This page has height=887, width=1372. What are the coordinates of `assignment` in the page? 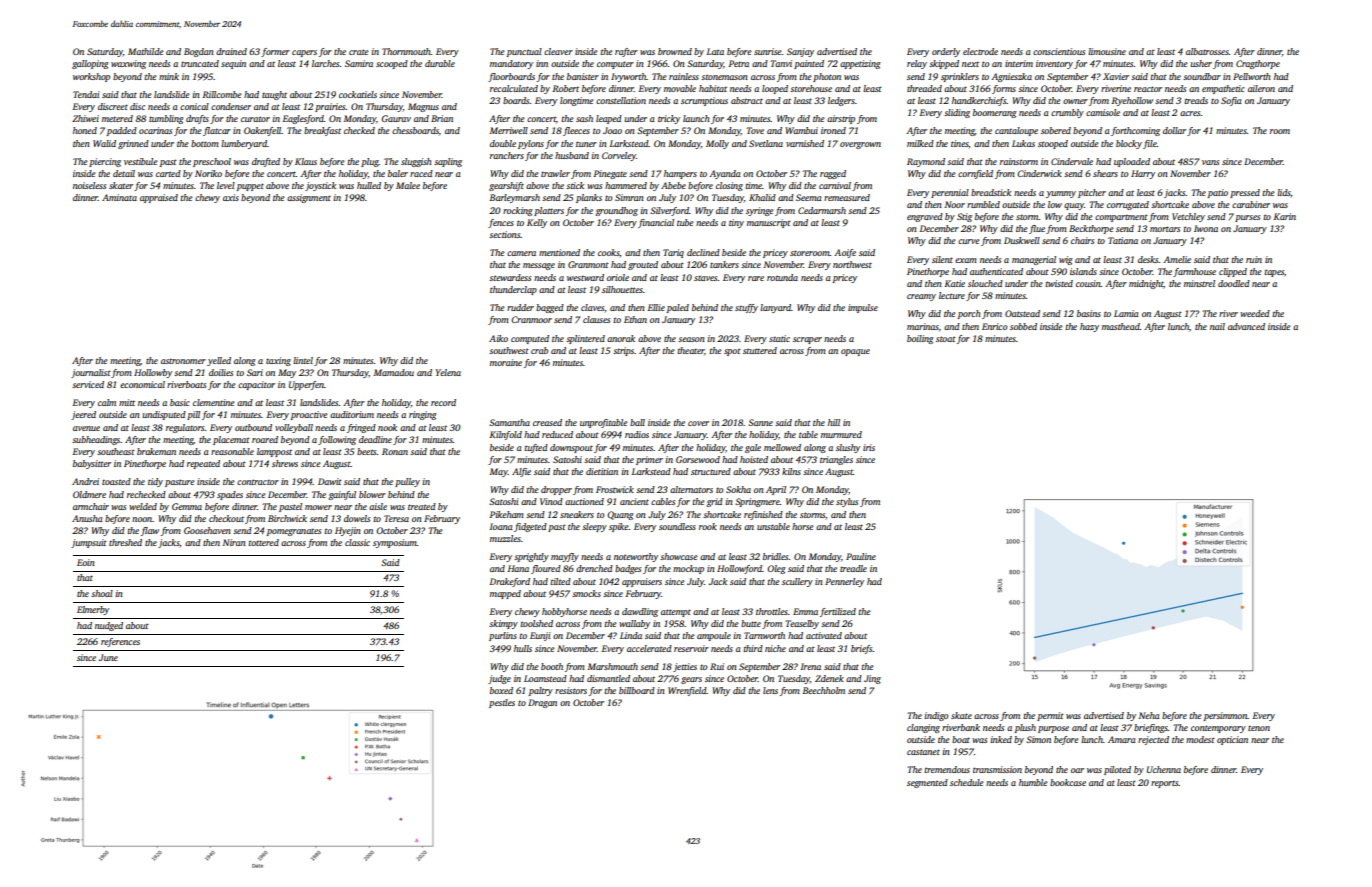 It's located at (309, 198).
